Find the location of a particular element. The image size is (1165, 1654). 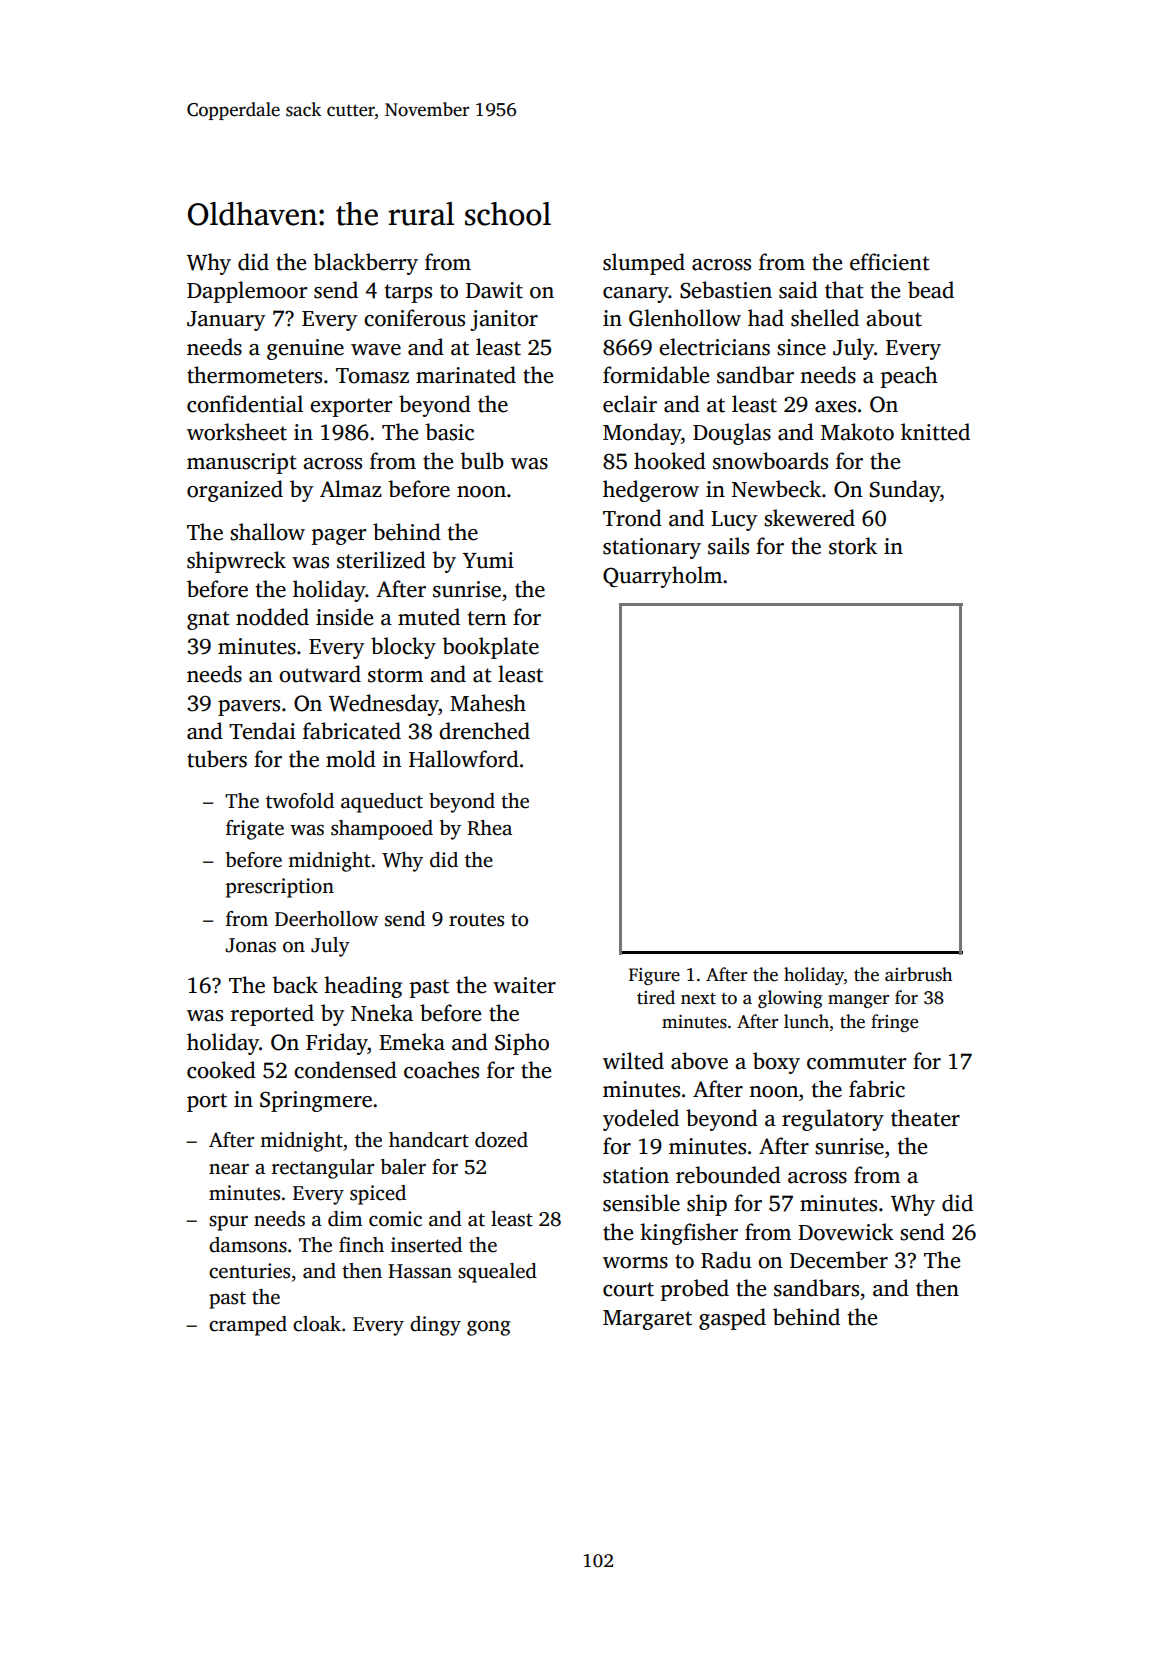

dozed is located at coordinates (501, 1140).
